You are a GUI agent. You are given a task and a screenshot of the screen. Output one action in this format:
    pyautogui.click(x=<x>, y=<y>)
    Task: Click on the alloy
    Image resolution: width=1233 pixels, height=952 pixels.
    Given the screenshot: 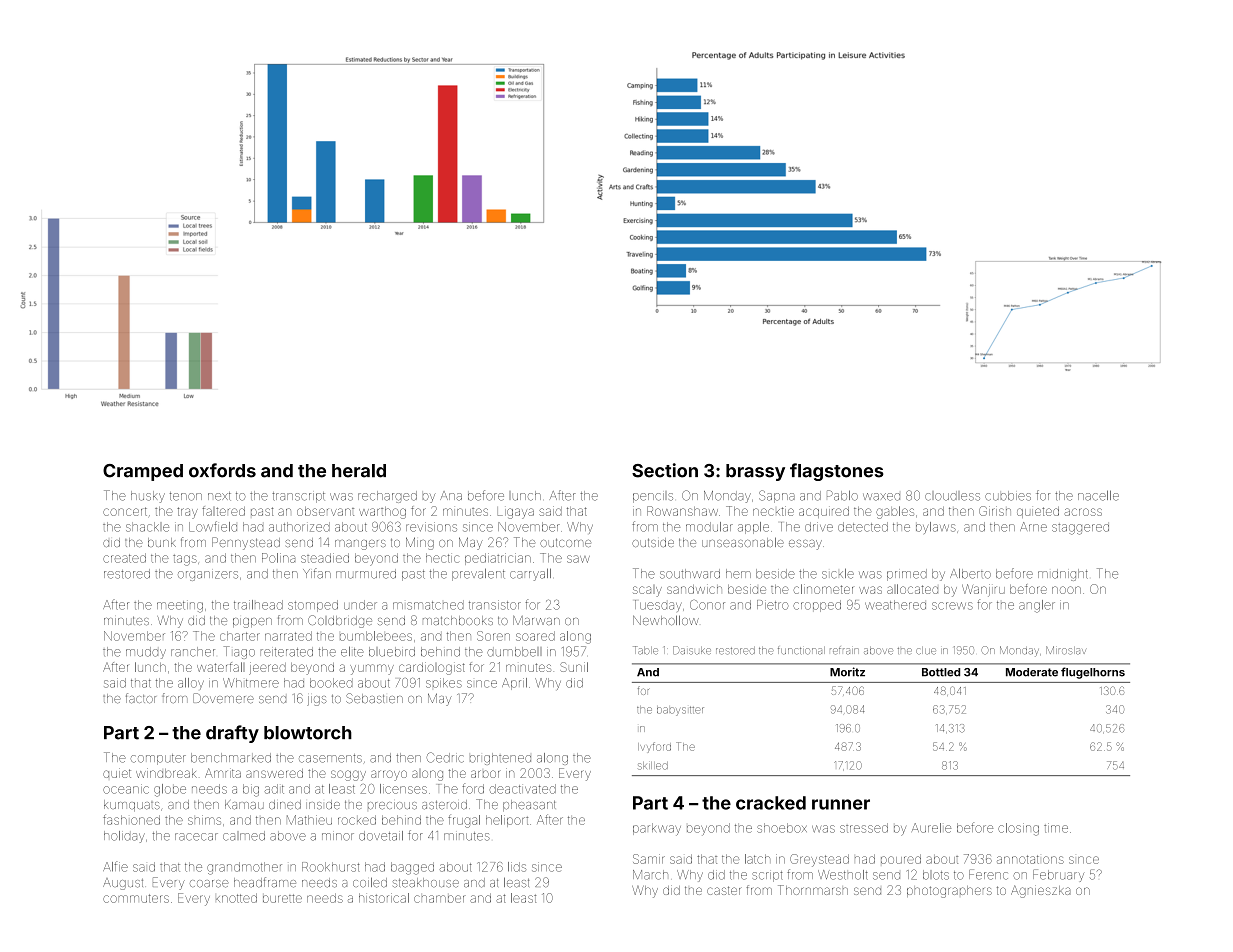 What is the action you would take?
    pyautogui.click(x=191, y=684)
